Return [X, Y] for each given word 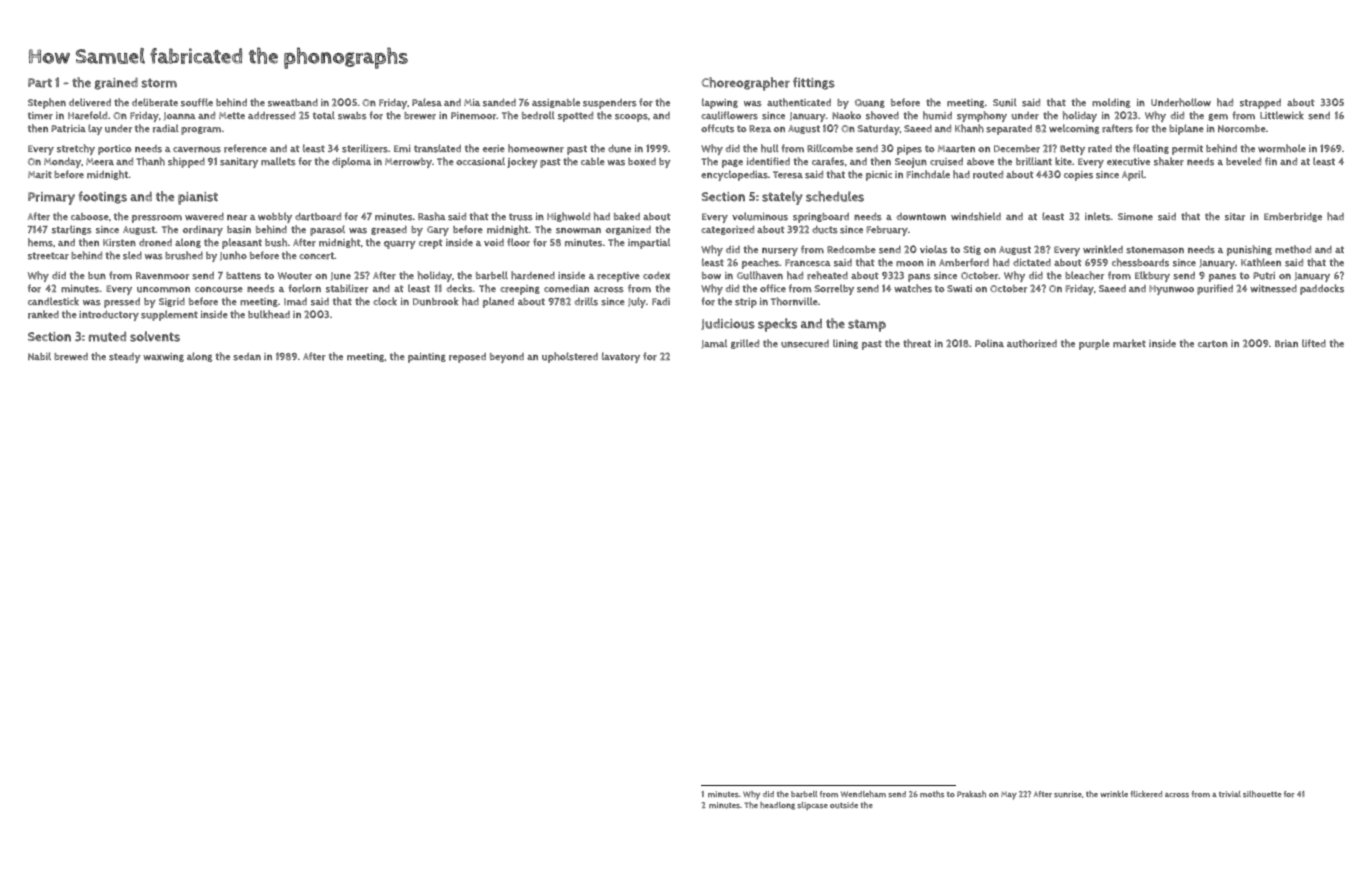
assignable [556, 103]
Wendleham [863, 794]
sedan [247, 357]
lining [845, 344]
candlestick [53, 301]
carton [1213, 344]
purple [1094, 344]
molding [1111, 103]
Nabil [39, 356]
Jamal [714, 343]
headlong [777, 806]
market [1129, 343]
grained [116, 83]
